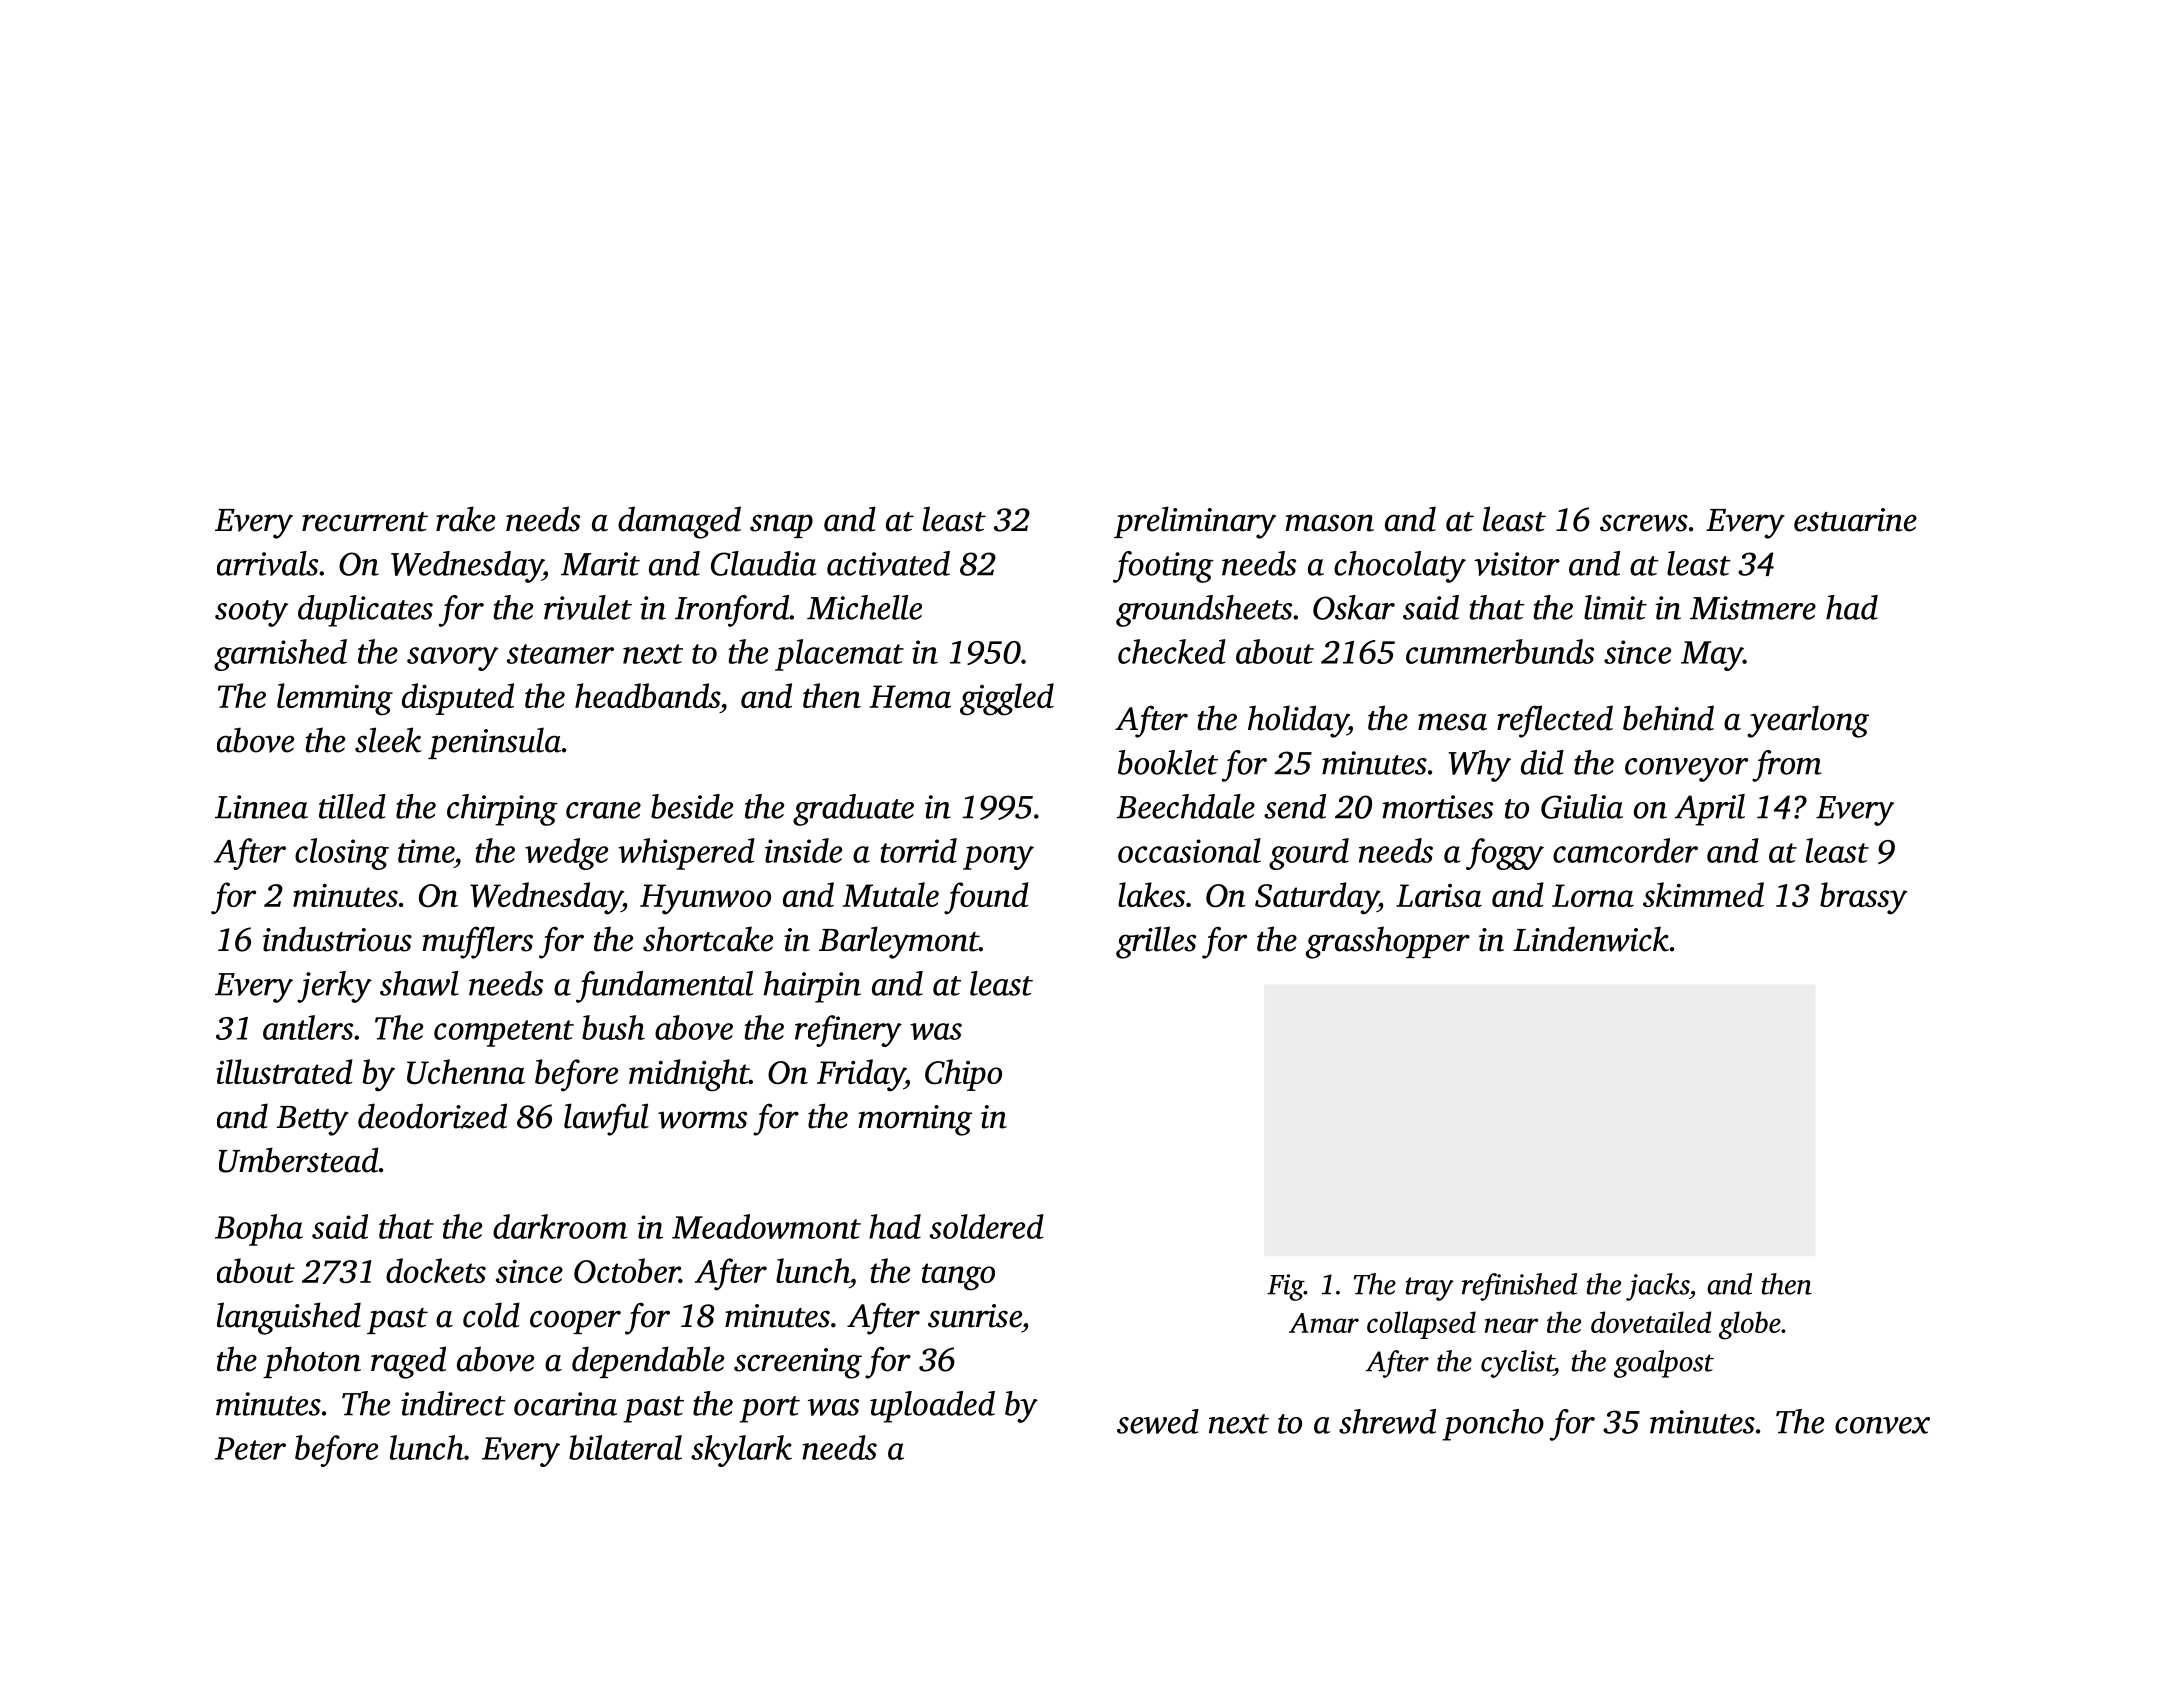 This screenshot has height=1683, width=2178. What do you see at coordinates (588, 607) in the screenshot?
I see `rivulet` at bounding box center [588, 607].
